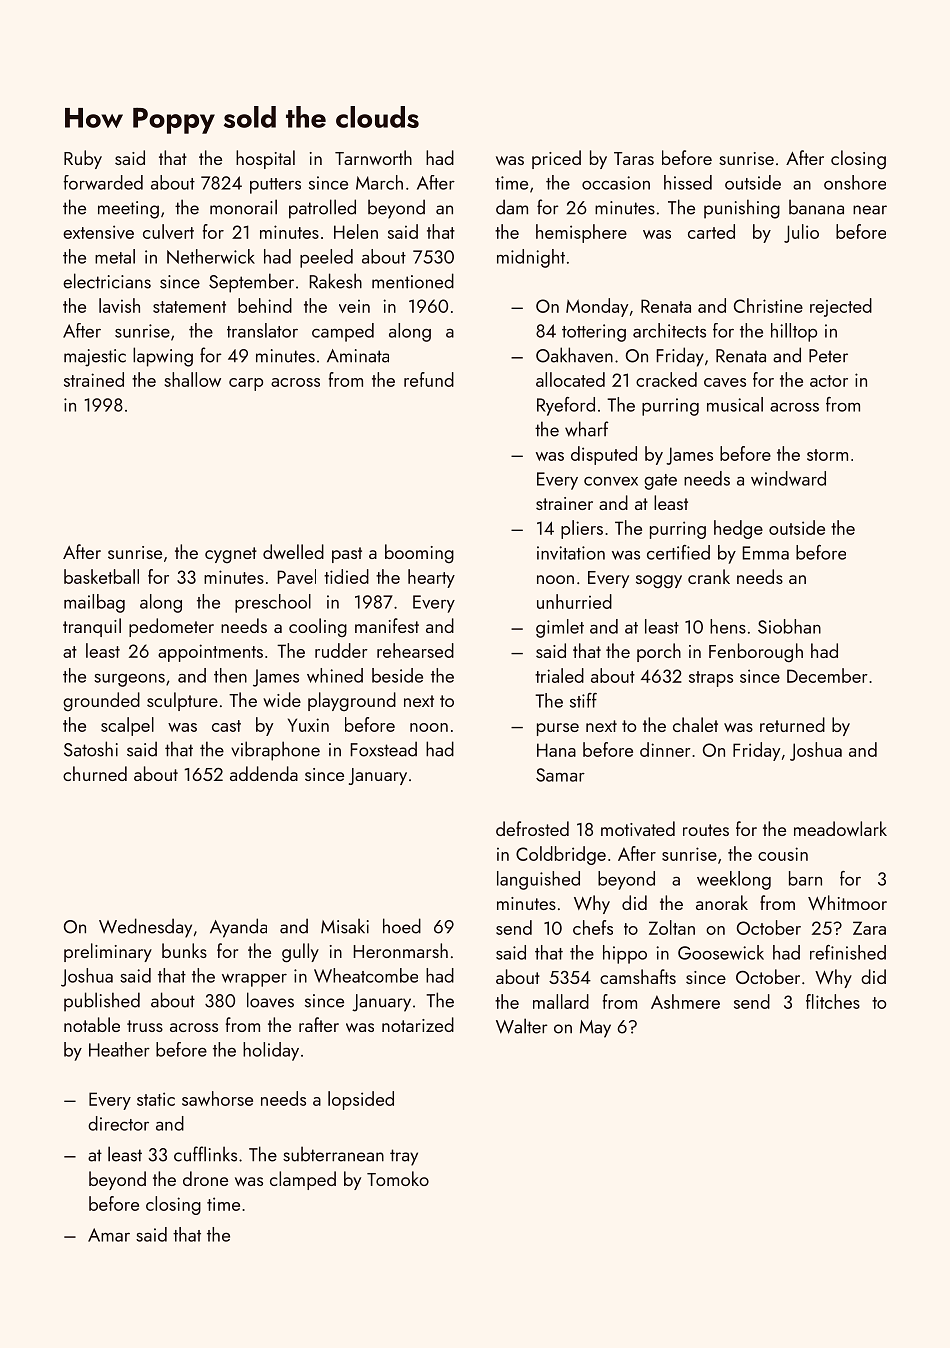 This screenshot has height=1348, width=950. Describe the element at coordinates (827, 455) in the screenshot. I see `storm` at that location.
